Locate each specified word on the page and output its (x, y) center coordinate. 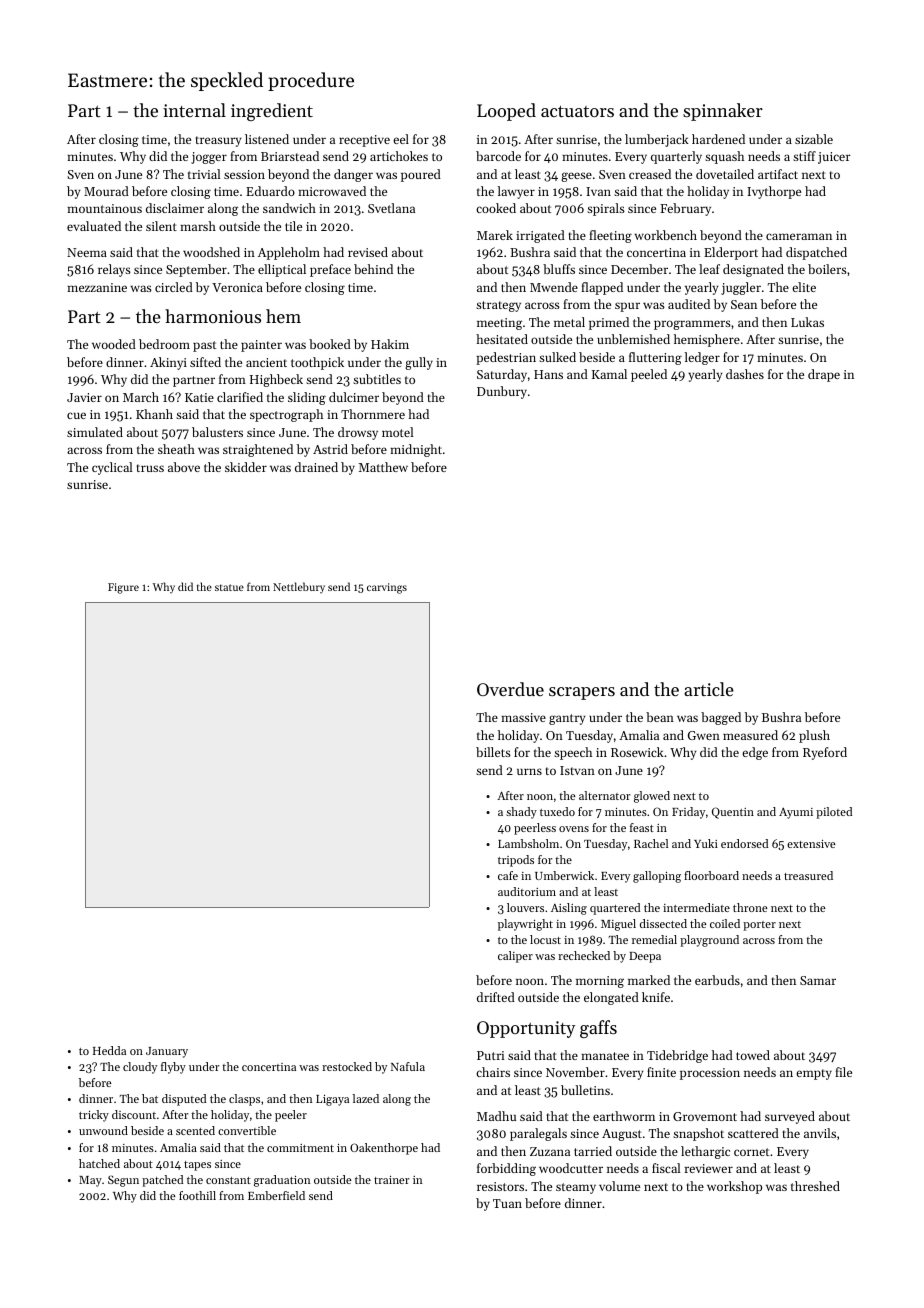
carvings (387, 588)
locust (545, 939)
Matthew (383, 467)
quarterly (676, 157)
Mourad (106, 191)
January (167, 1052)
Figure (123, 588)
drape (824, 375)
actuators (577, 111)
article (709, 689)
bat (150, 1098)
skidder (246, 467)
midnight (416, 450)
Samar (818, 980)
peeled (649, 375)
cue (76, 415)
